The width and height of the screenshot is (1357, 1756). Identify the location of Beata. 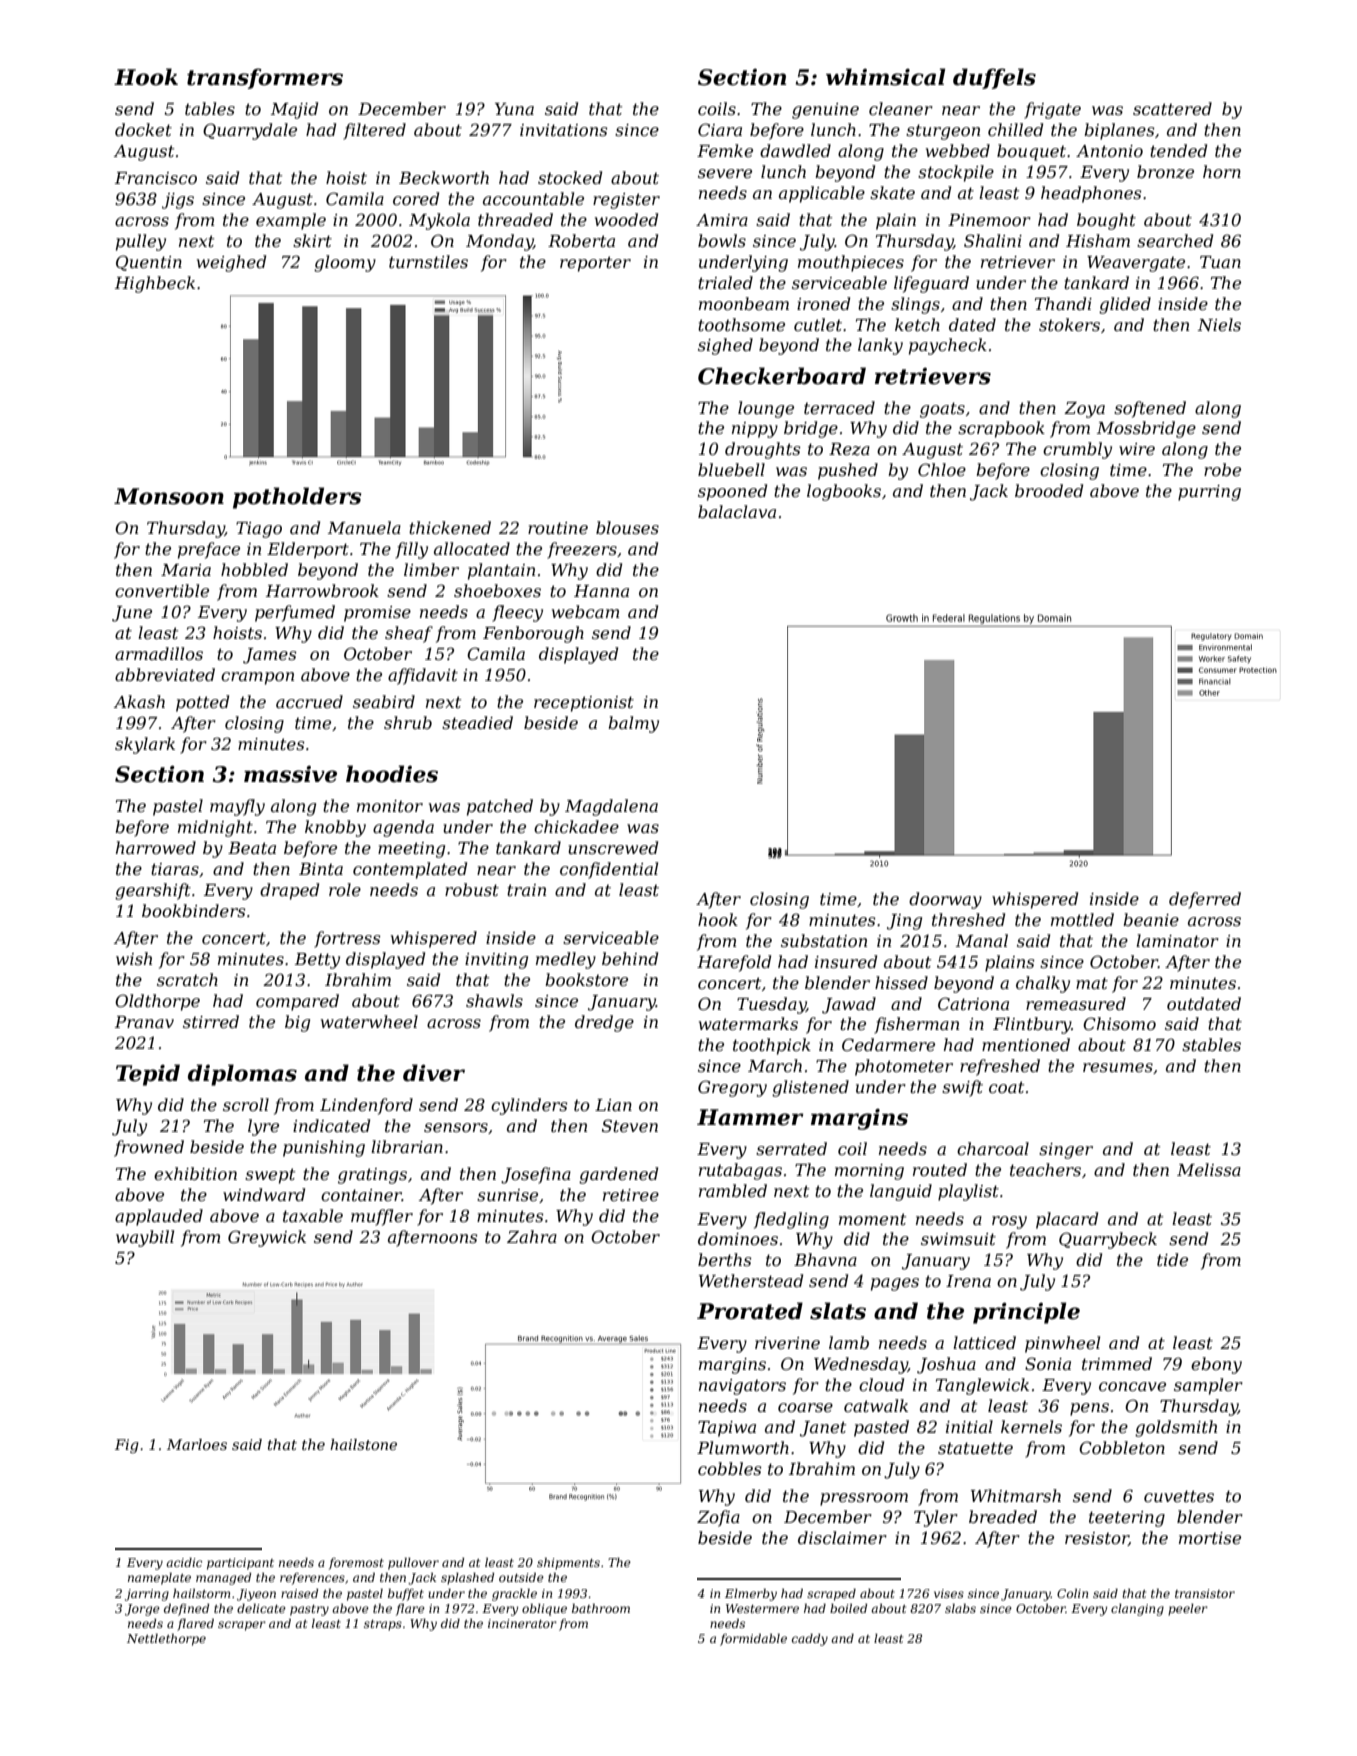
(252, 848).
